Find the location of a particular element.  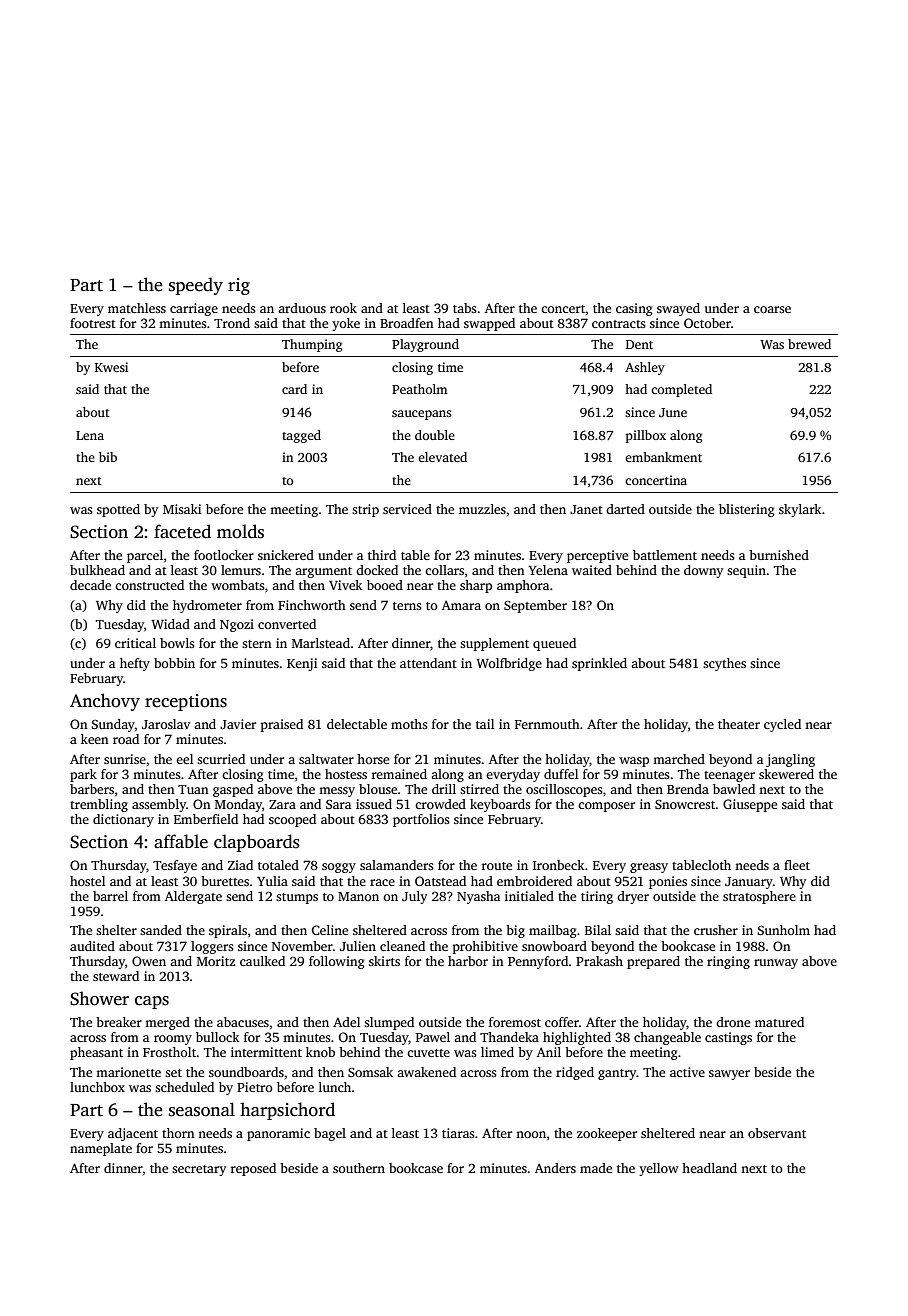

bawled is located at coordinates (734, 789).
